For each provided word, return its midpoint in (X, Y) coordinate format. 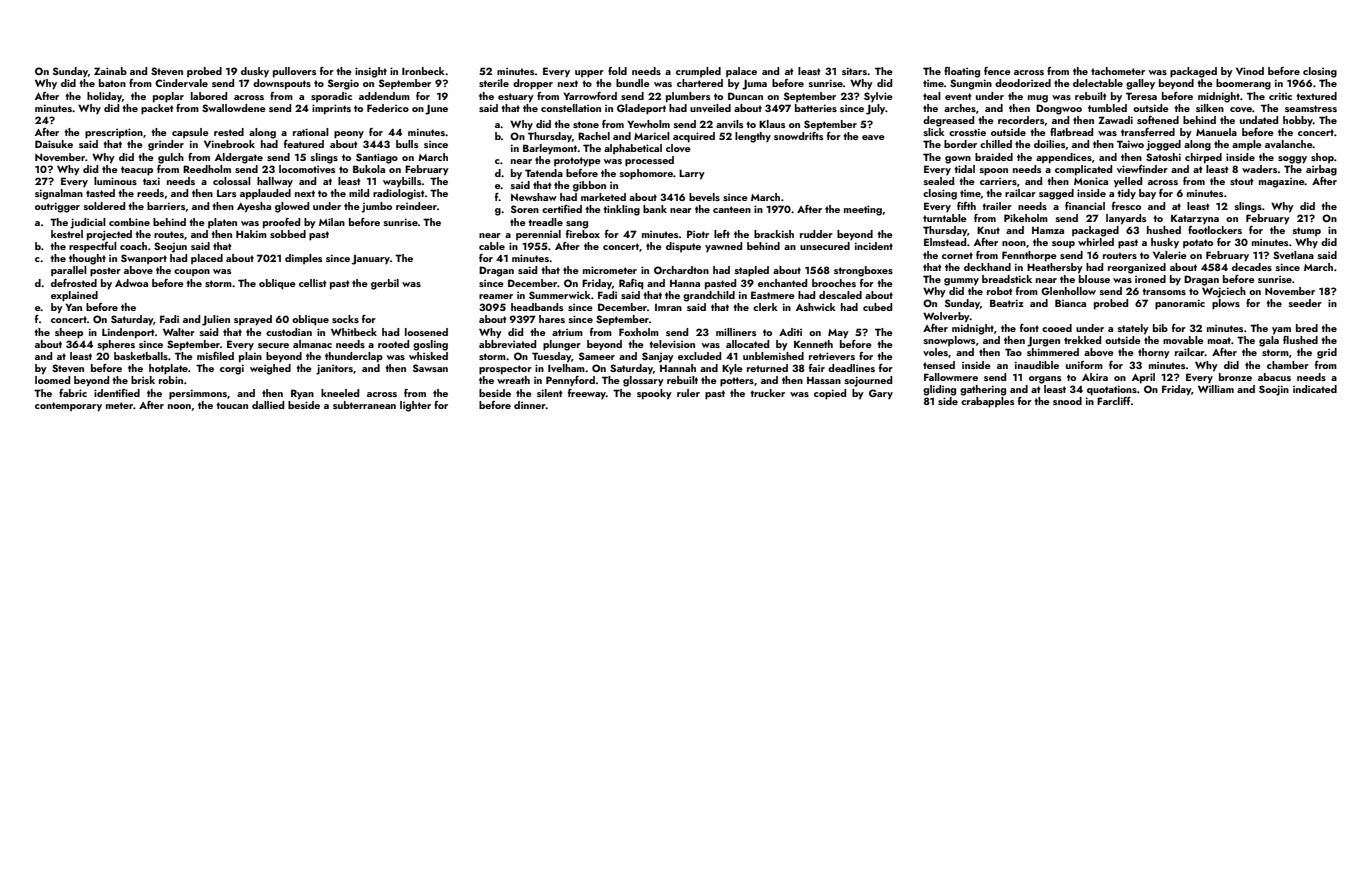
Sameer (597, 356)
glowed (292, 207)
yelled (1128, 182)
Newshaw (534, 197)
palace (741, 72)
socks (345, 319)
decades (1252, 267)
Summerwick (560, 295)
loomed (52, 380)
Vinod (1250, 71)
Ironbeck (423, 71)
